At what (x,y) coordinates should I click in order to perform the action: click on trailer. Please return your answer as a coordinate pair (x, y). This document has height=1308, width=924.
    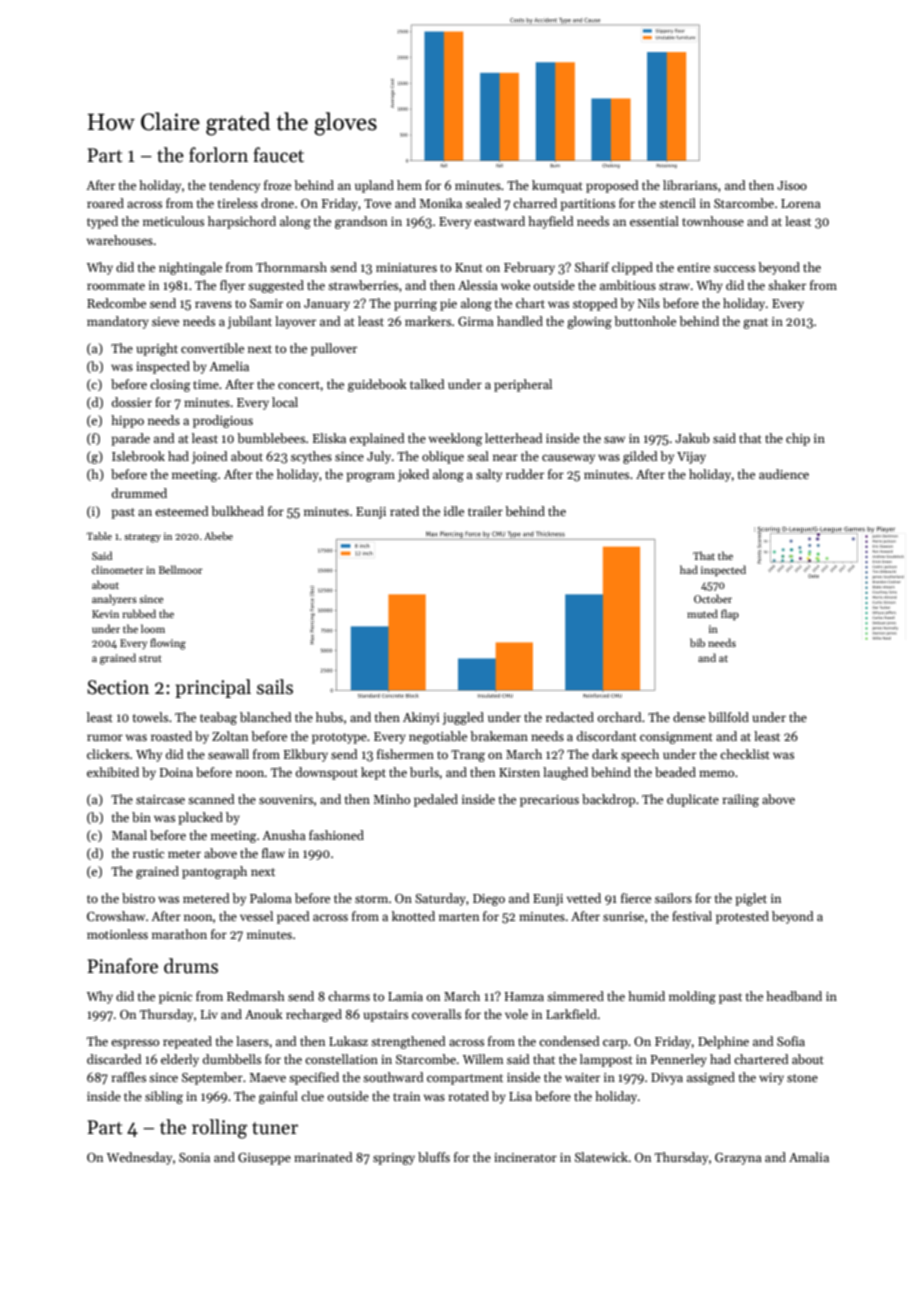
    Looking at the image, I should click on (485, 511).
